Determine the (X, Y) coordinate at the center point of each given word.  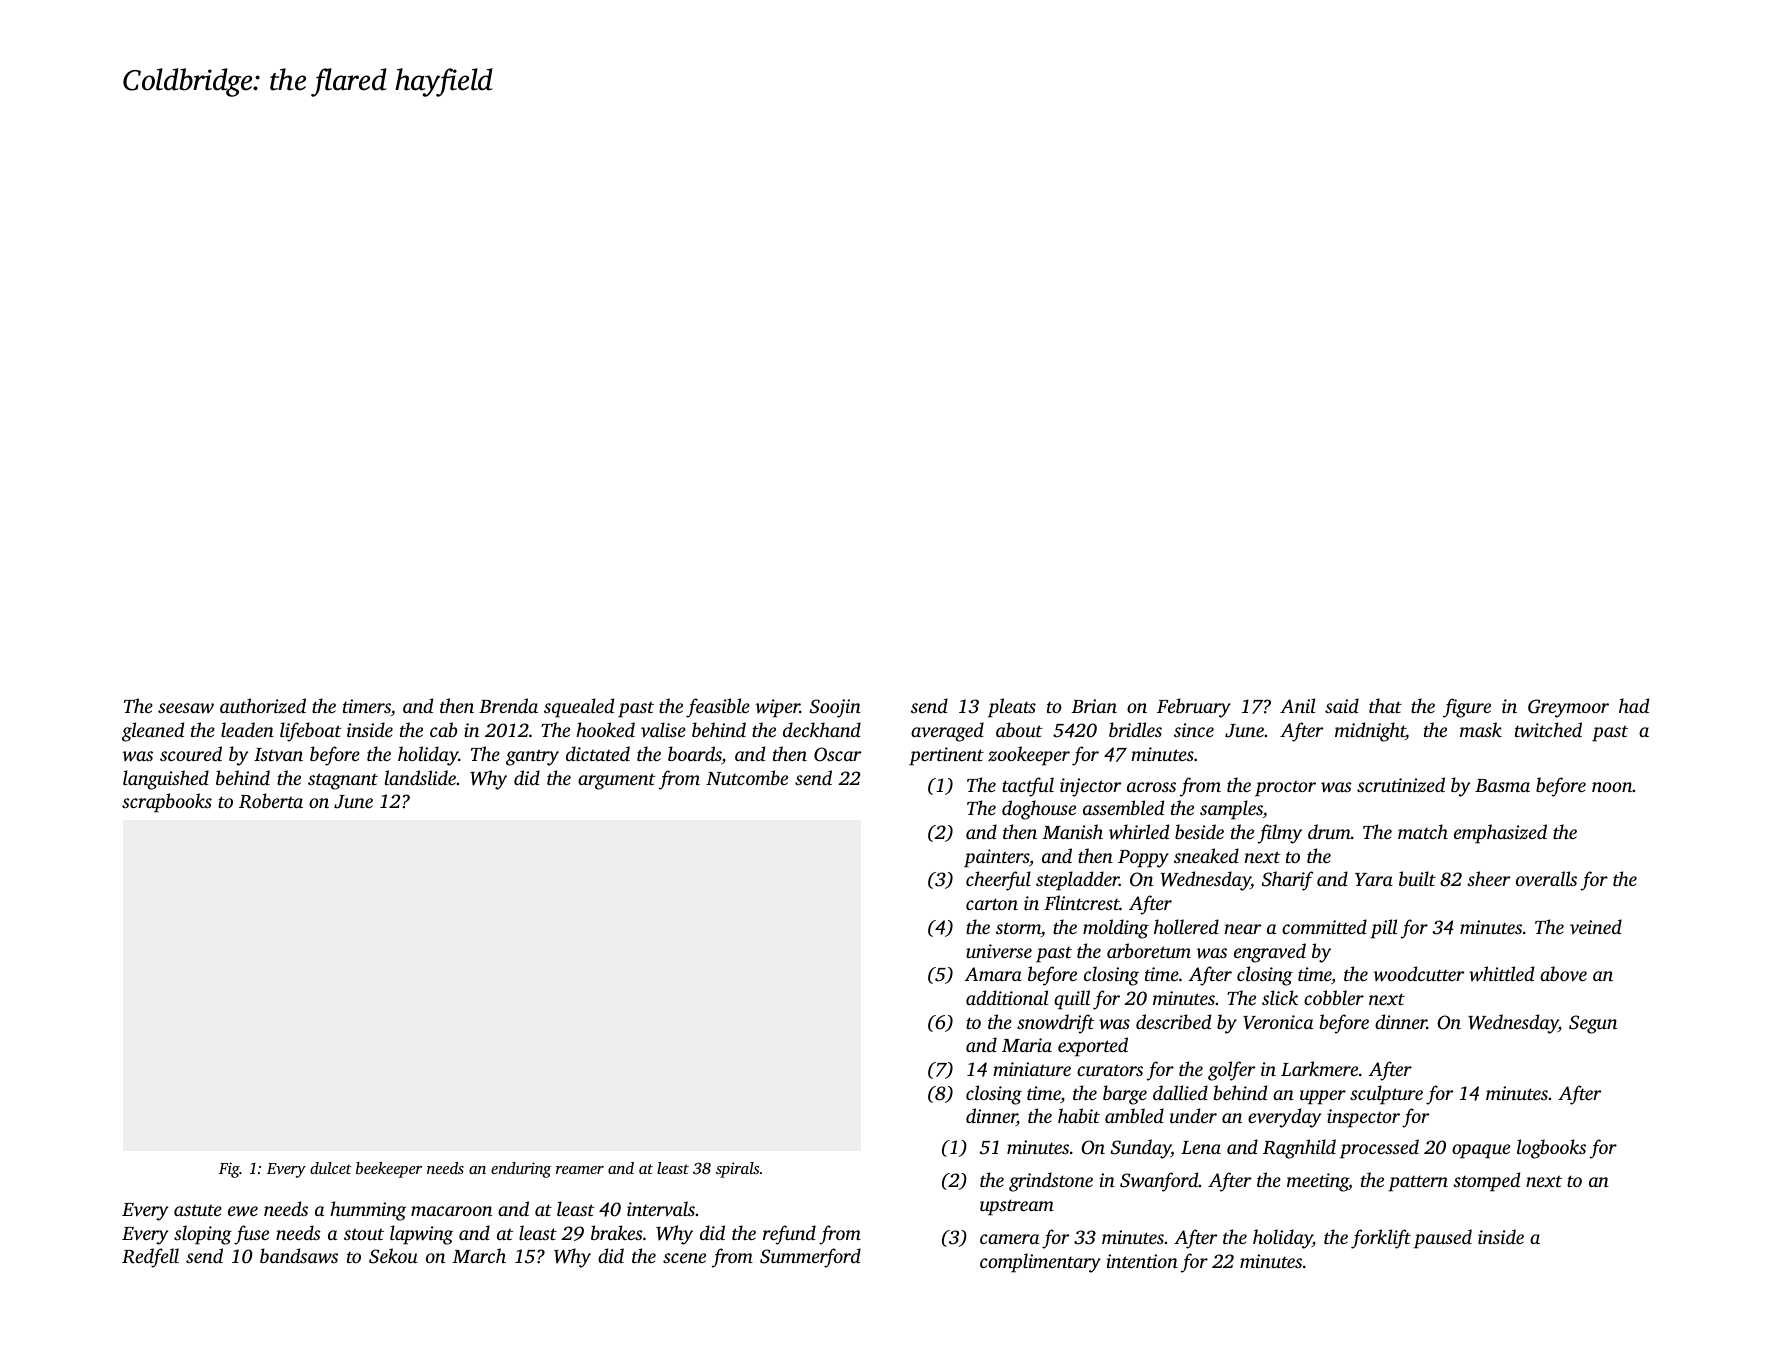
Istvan (278, 754)
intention (1142, 1261)
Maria (1027, 1045)
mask (1481, 729)
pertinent (946, 756)
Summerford (810, 1258)
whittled (1501, 973)
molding (1116, 929)
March (479, 1255)
